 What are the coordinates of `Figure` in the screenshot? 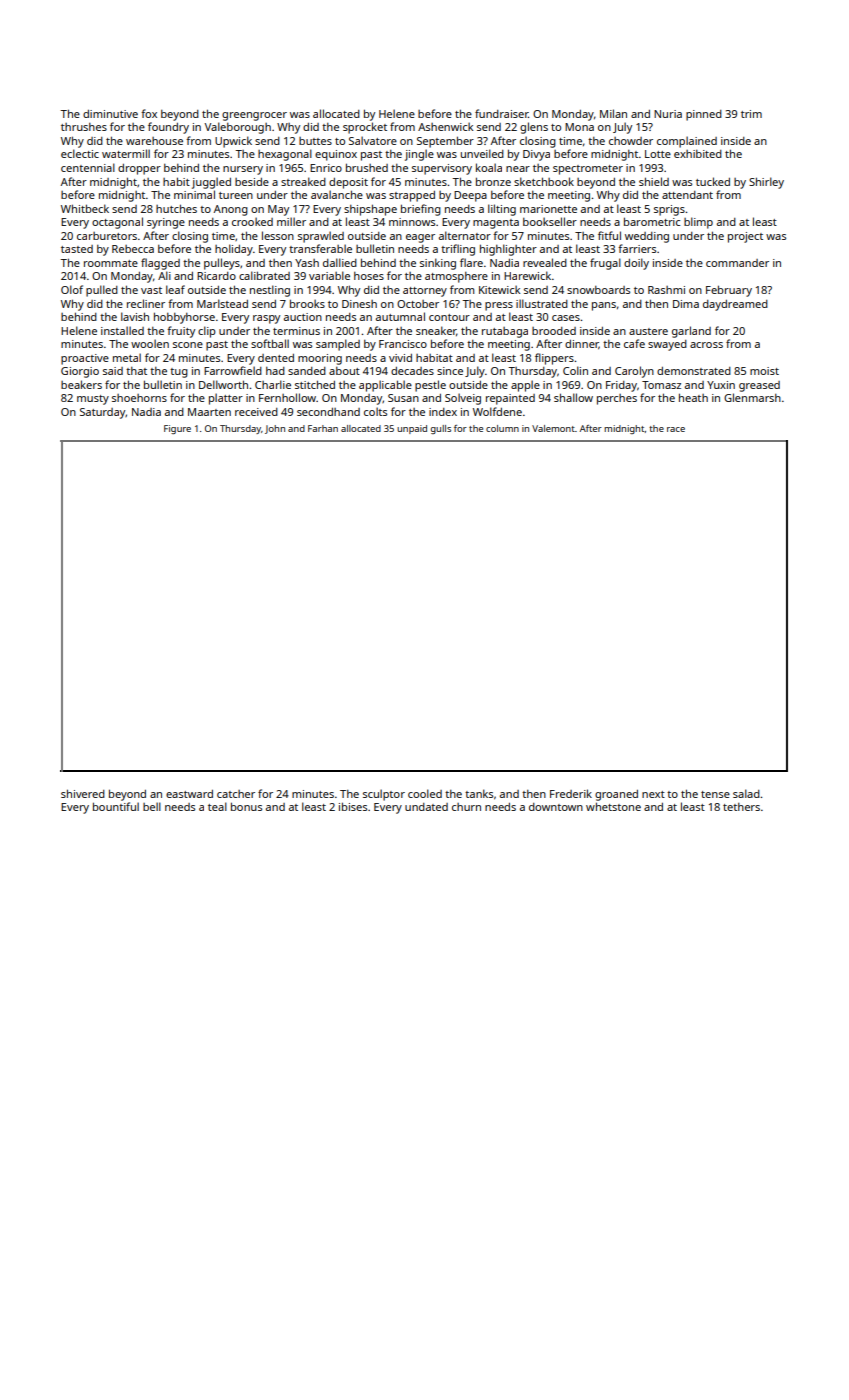 It's located at (177, 429).
